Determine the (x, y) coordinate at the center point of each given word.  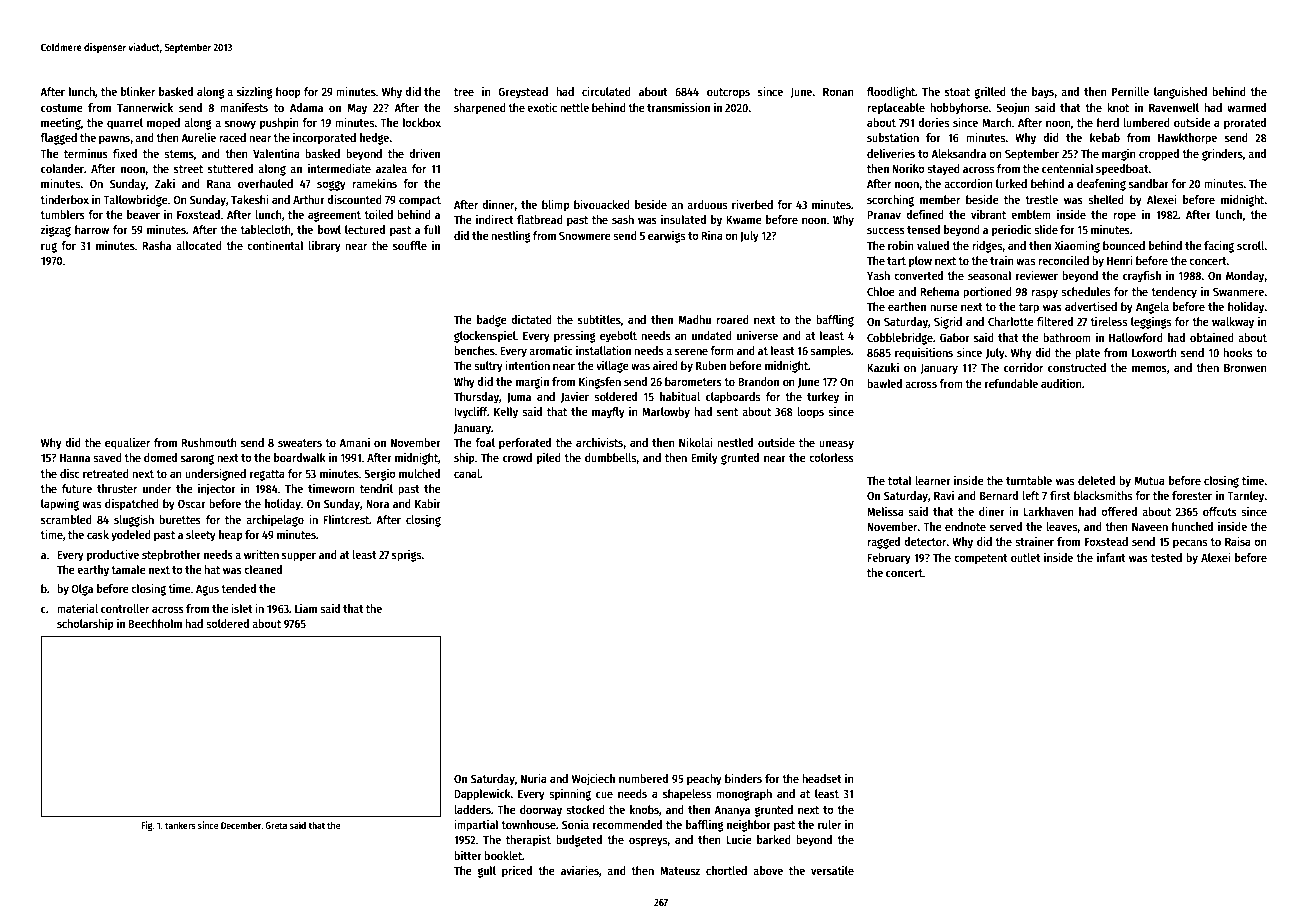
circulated (606, 91)
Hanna (75, 458)
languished (1180, 92)
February (889, 559)
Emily (704, 458)
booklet (503, 855)
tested (1166, 557)
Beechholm (155, 623)
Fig (147, 826)
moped (163, 124)
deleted (1096, 480)
